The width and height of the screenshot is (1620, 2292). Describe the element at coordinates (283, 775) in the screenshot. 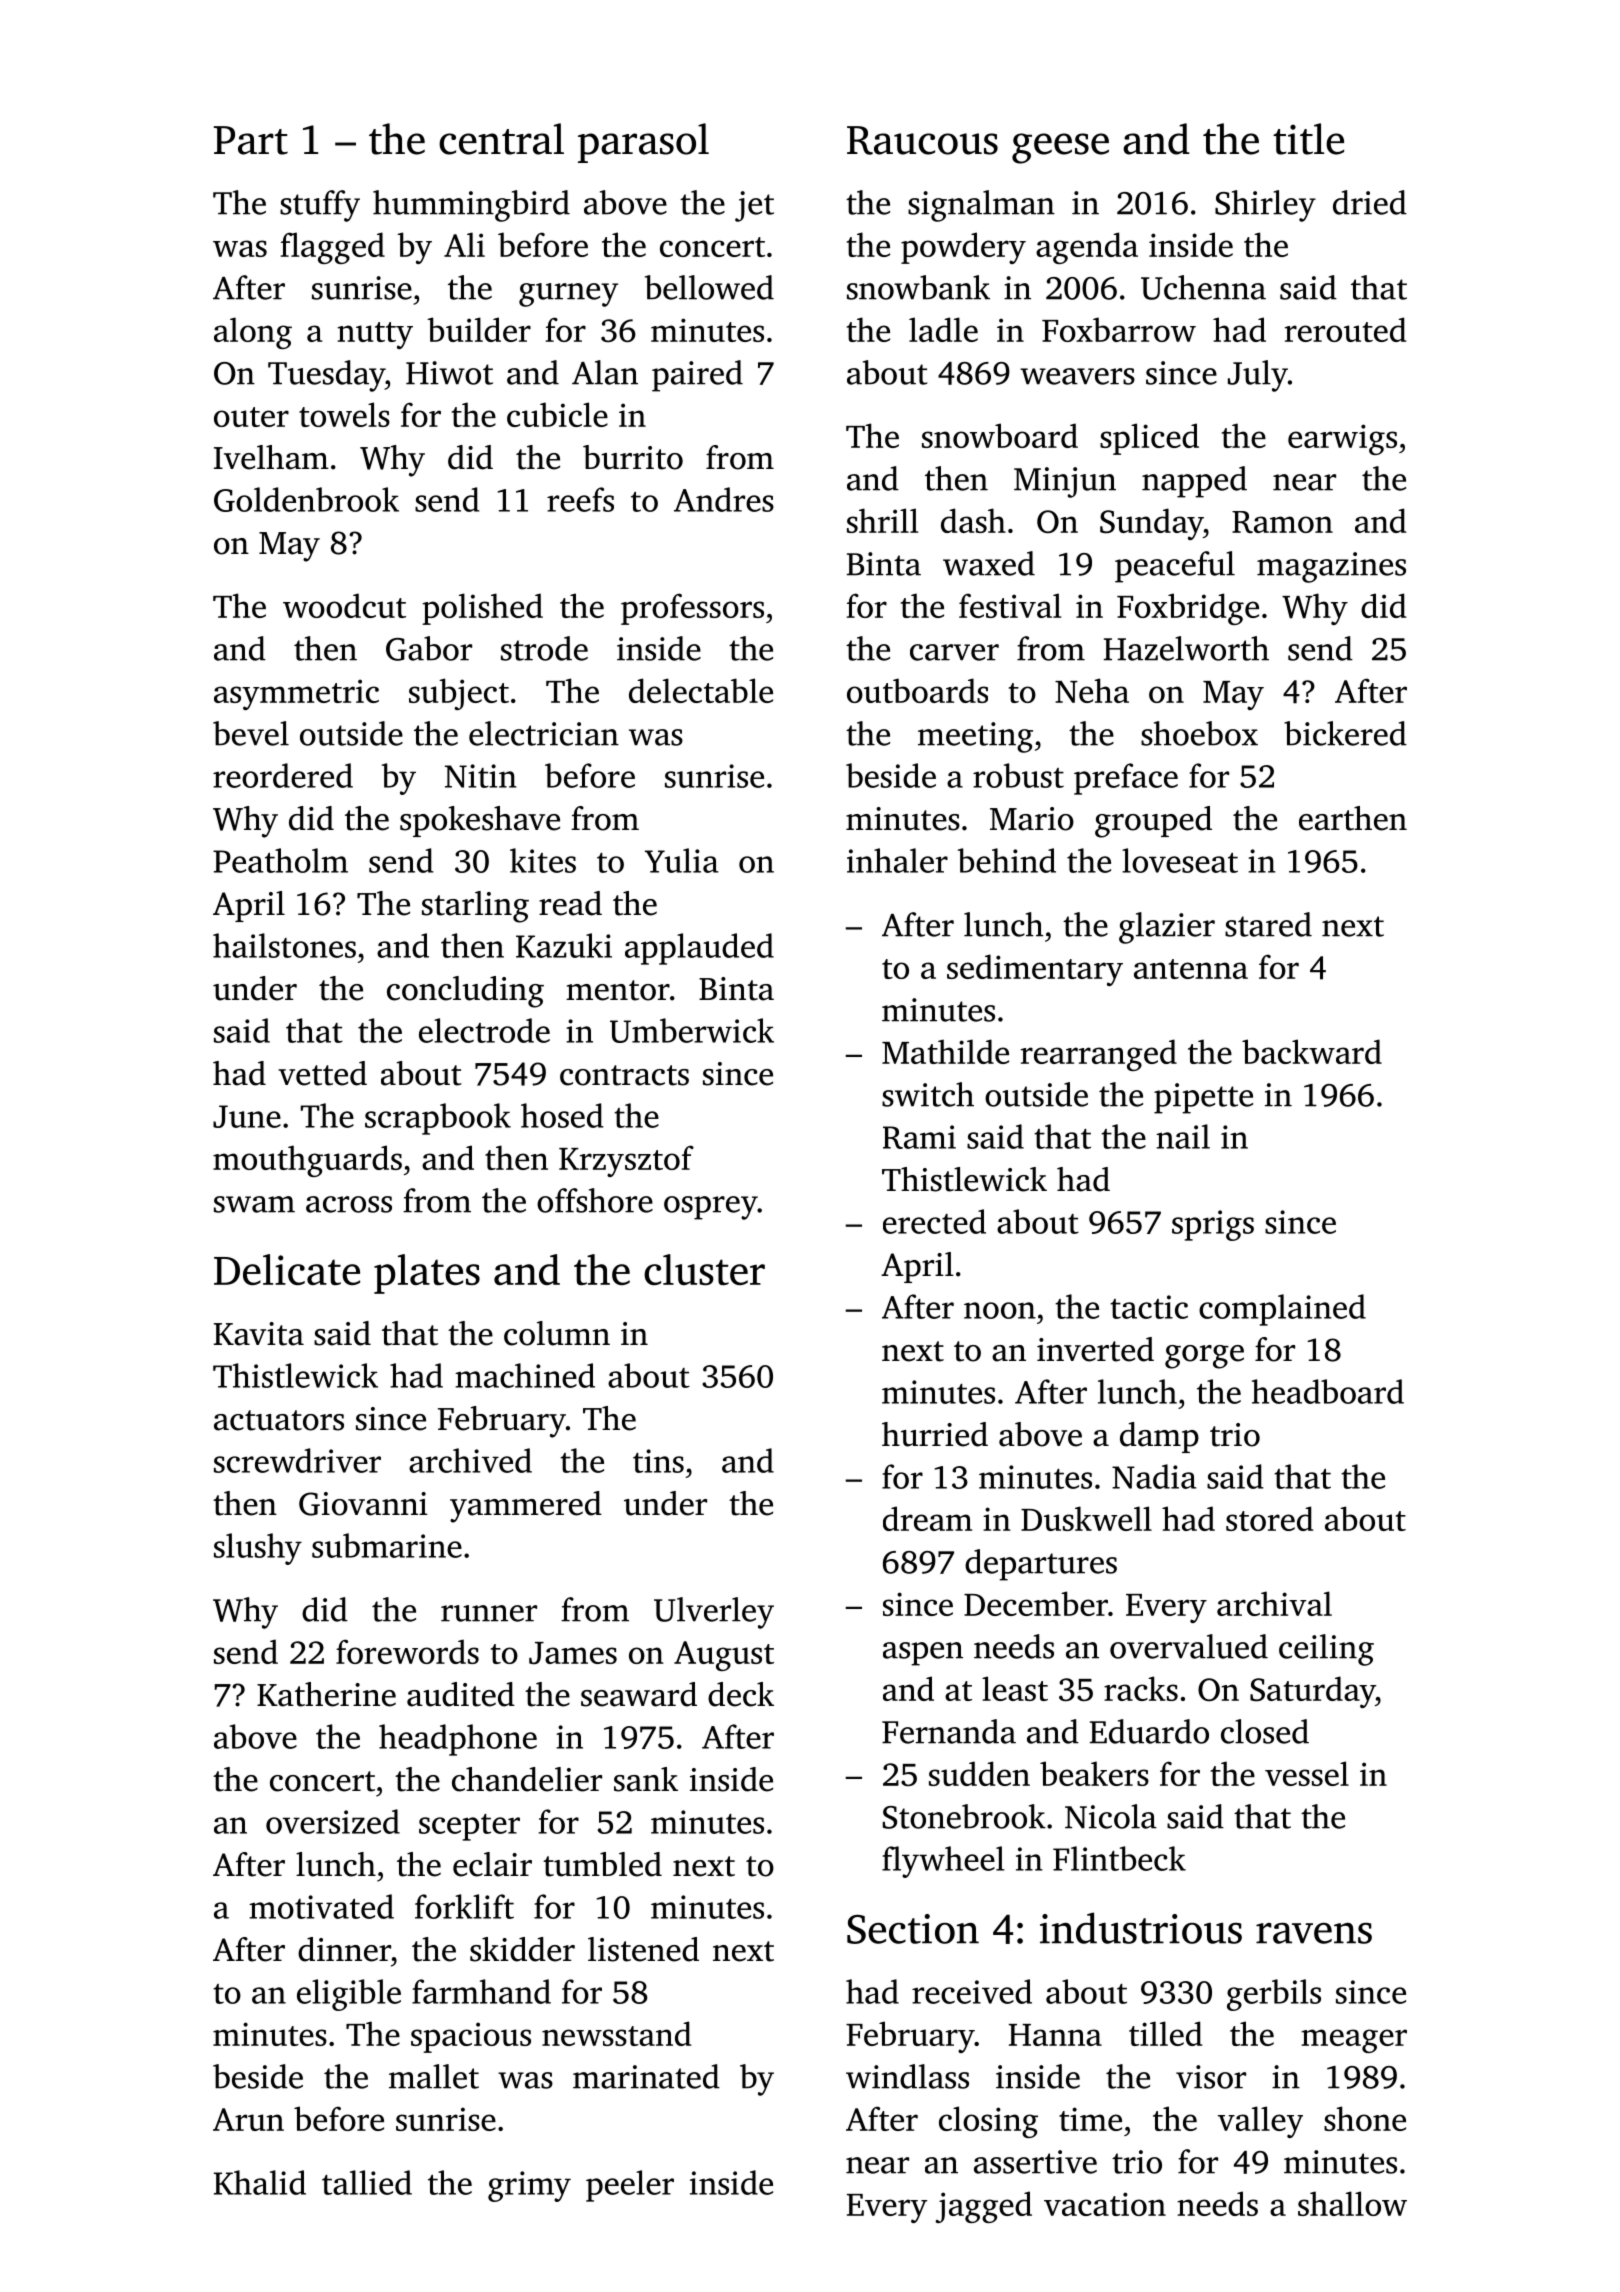

I see `reordered` at that location.
